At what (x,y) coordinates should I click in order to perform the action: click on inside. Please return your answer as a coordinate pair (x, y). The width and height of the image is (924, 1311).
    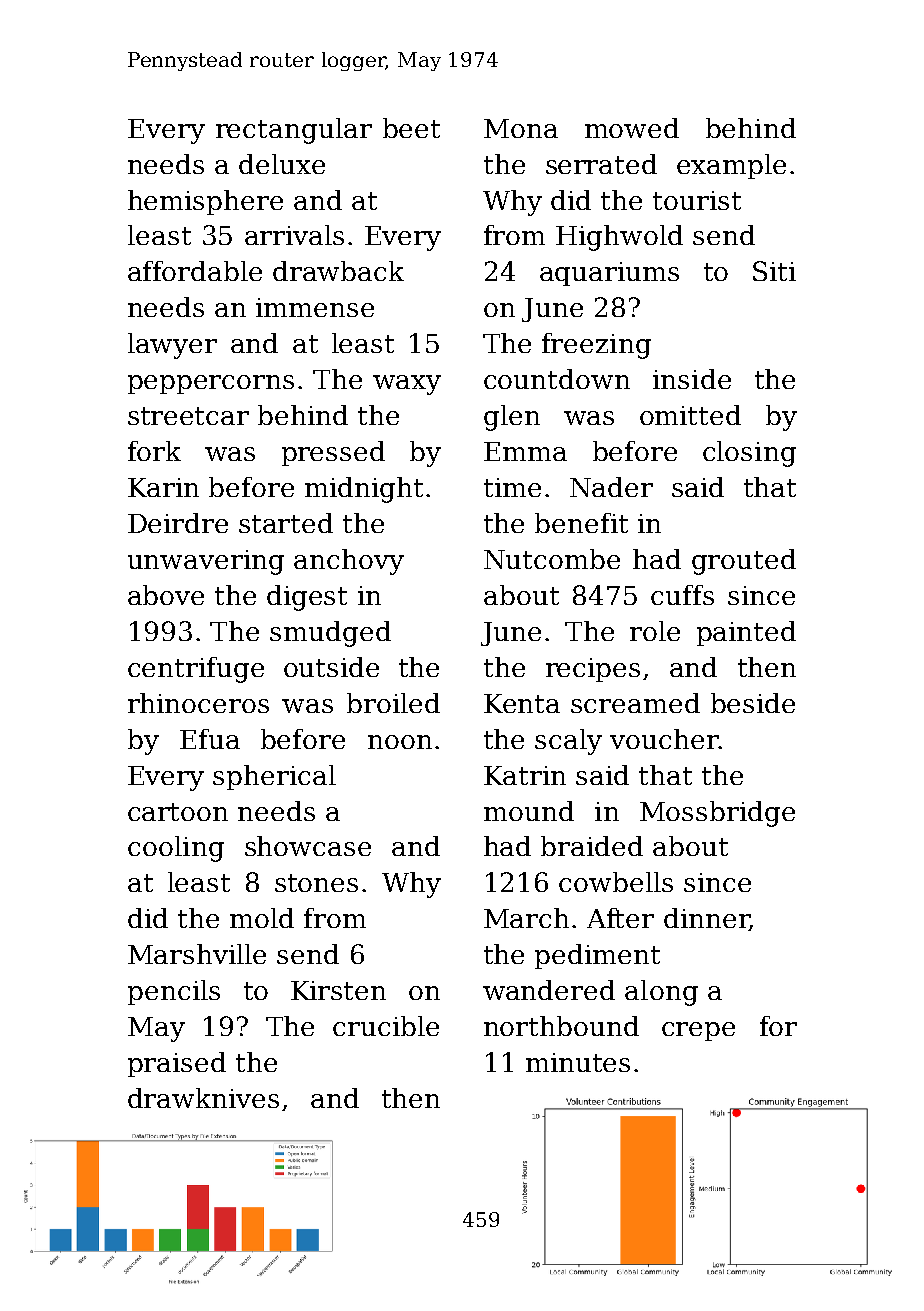
    Looking at the image, I should click on (692, 379).
